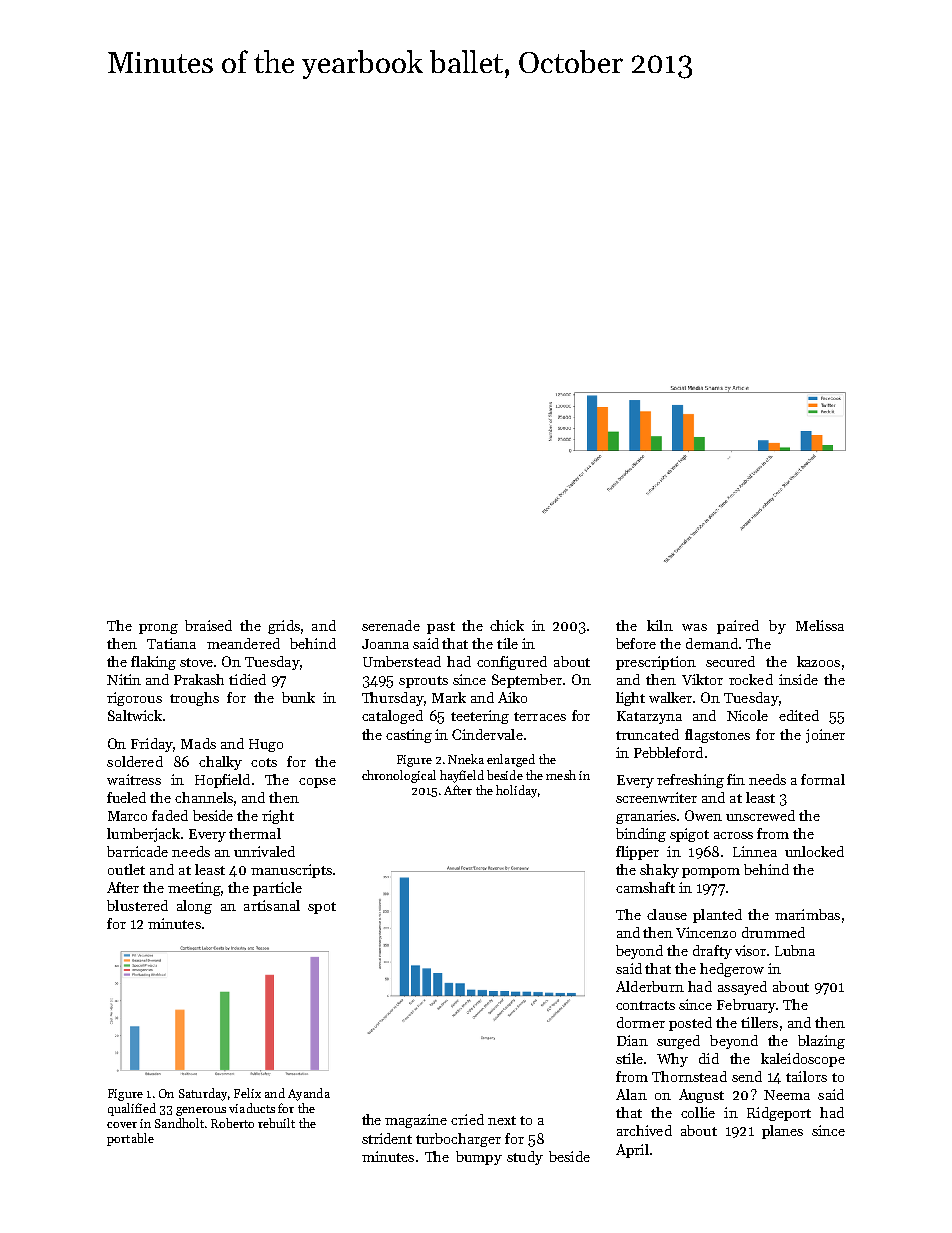 The width and height of the screenshot is (952, 1233). What do you see at coordinates (561, 775) in the screenshot?
I see `mesh` at bounding box center [561, 775].
